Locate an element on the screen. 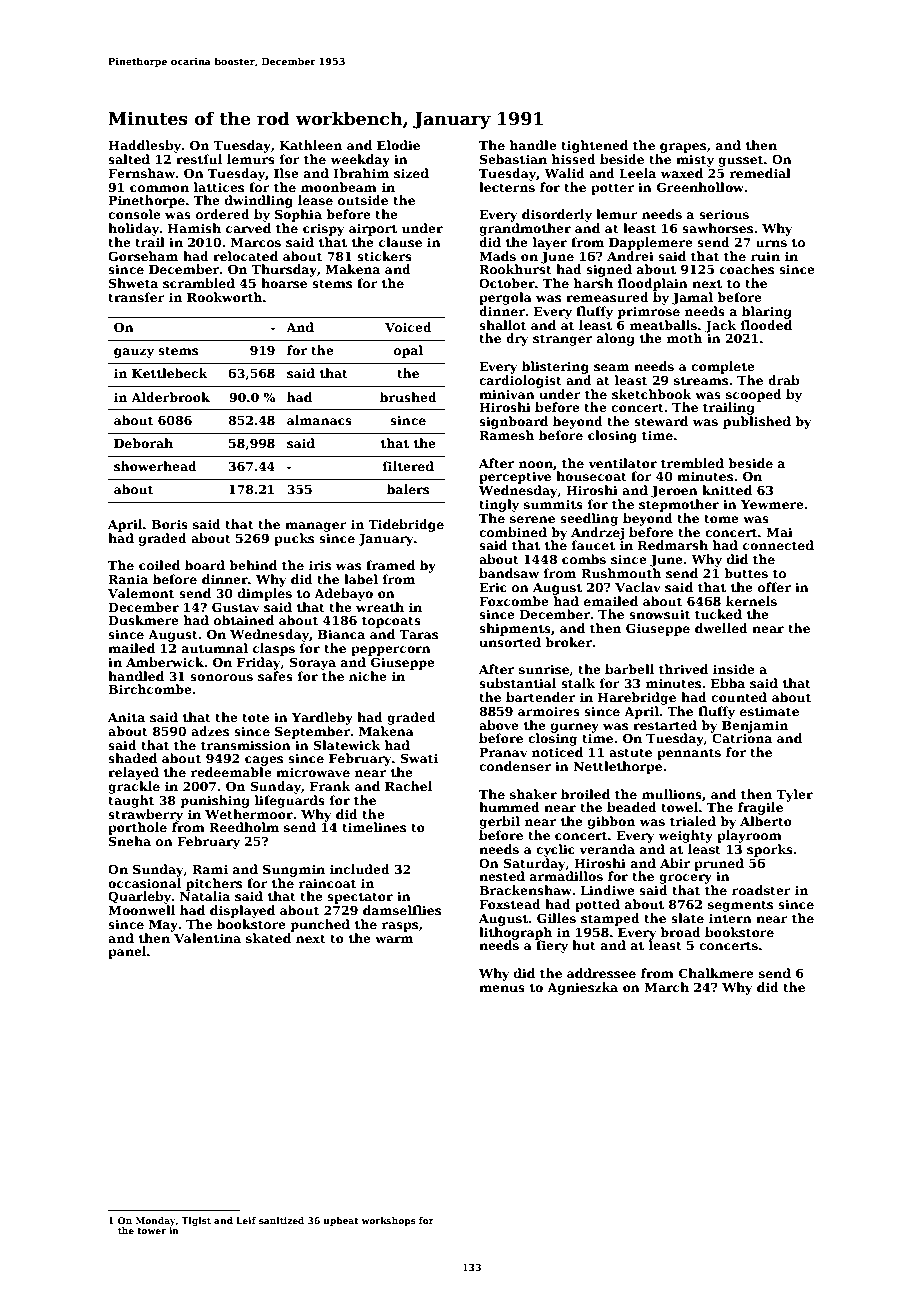 This screenshot has height=1308, width=924. dimples is located at coordinates (265, 594).
